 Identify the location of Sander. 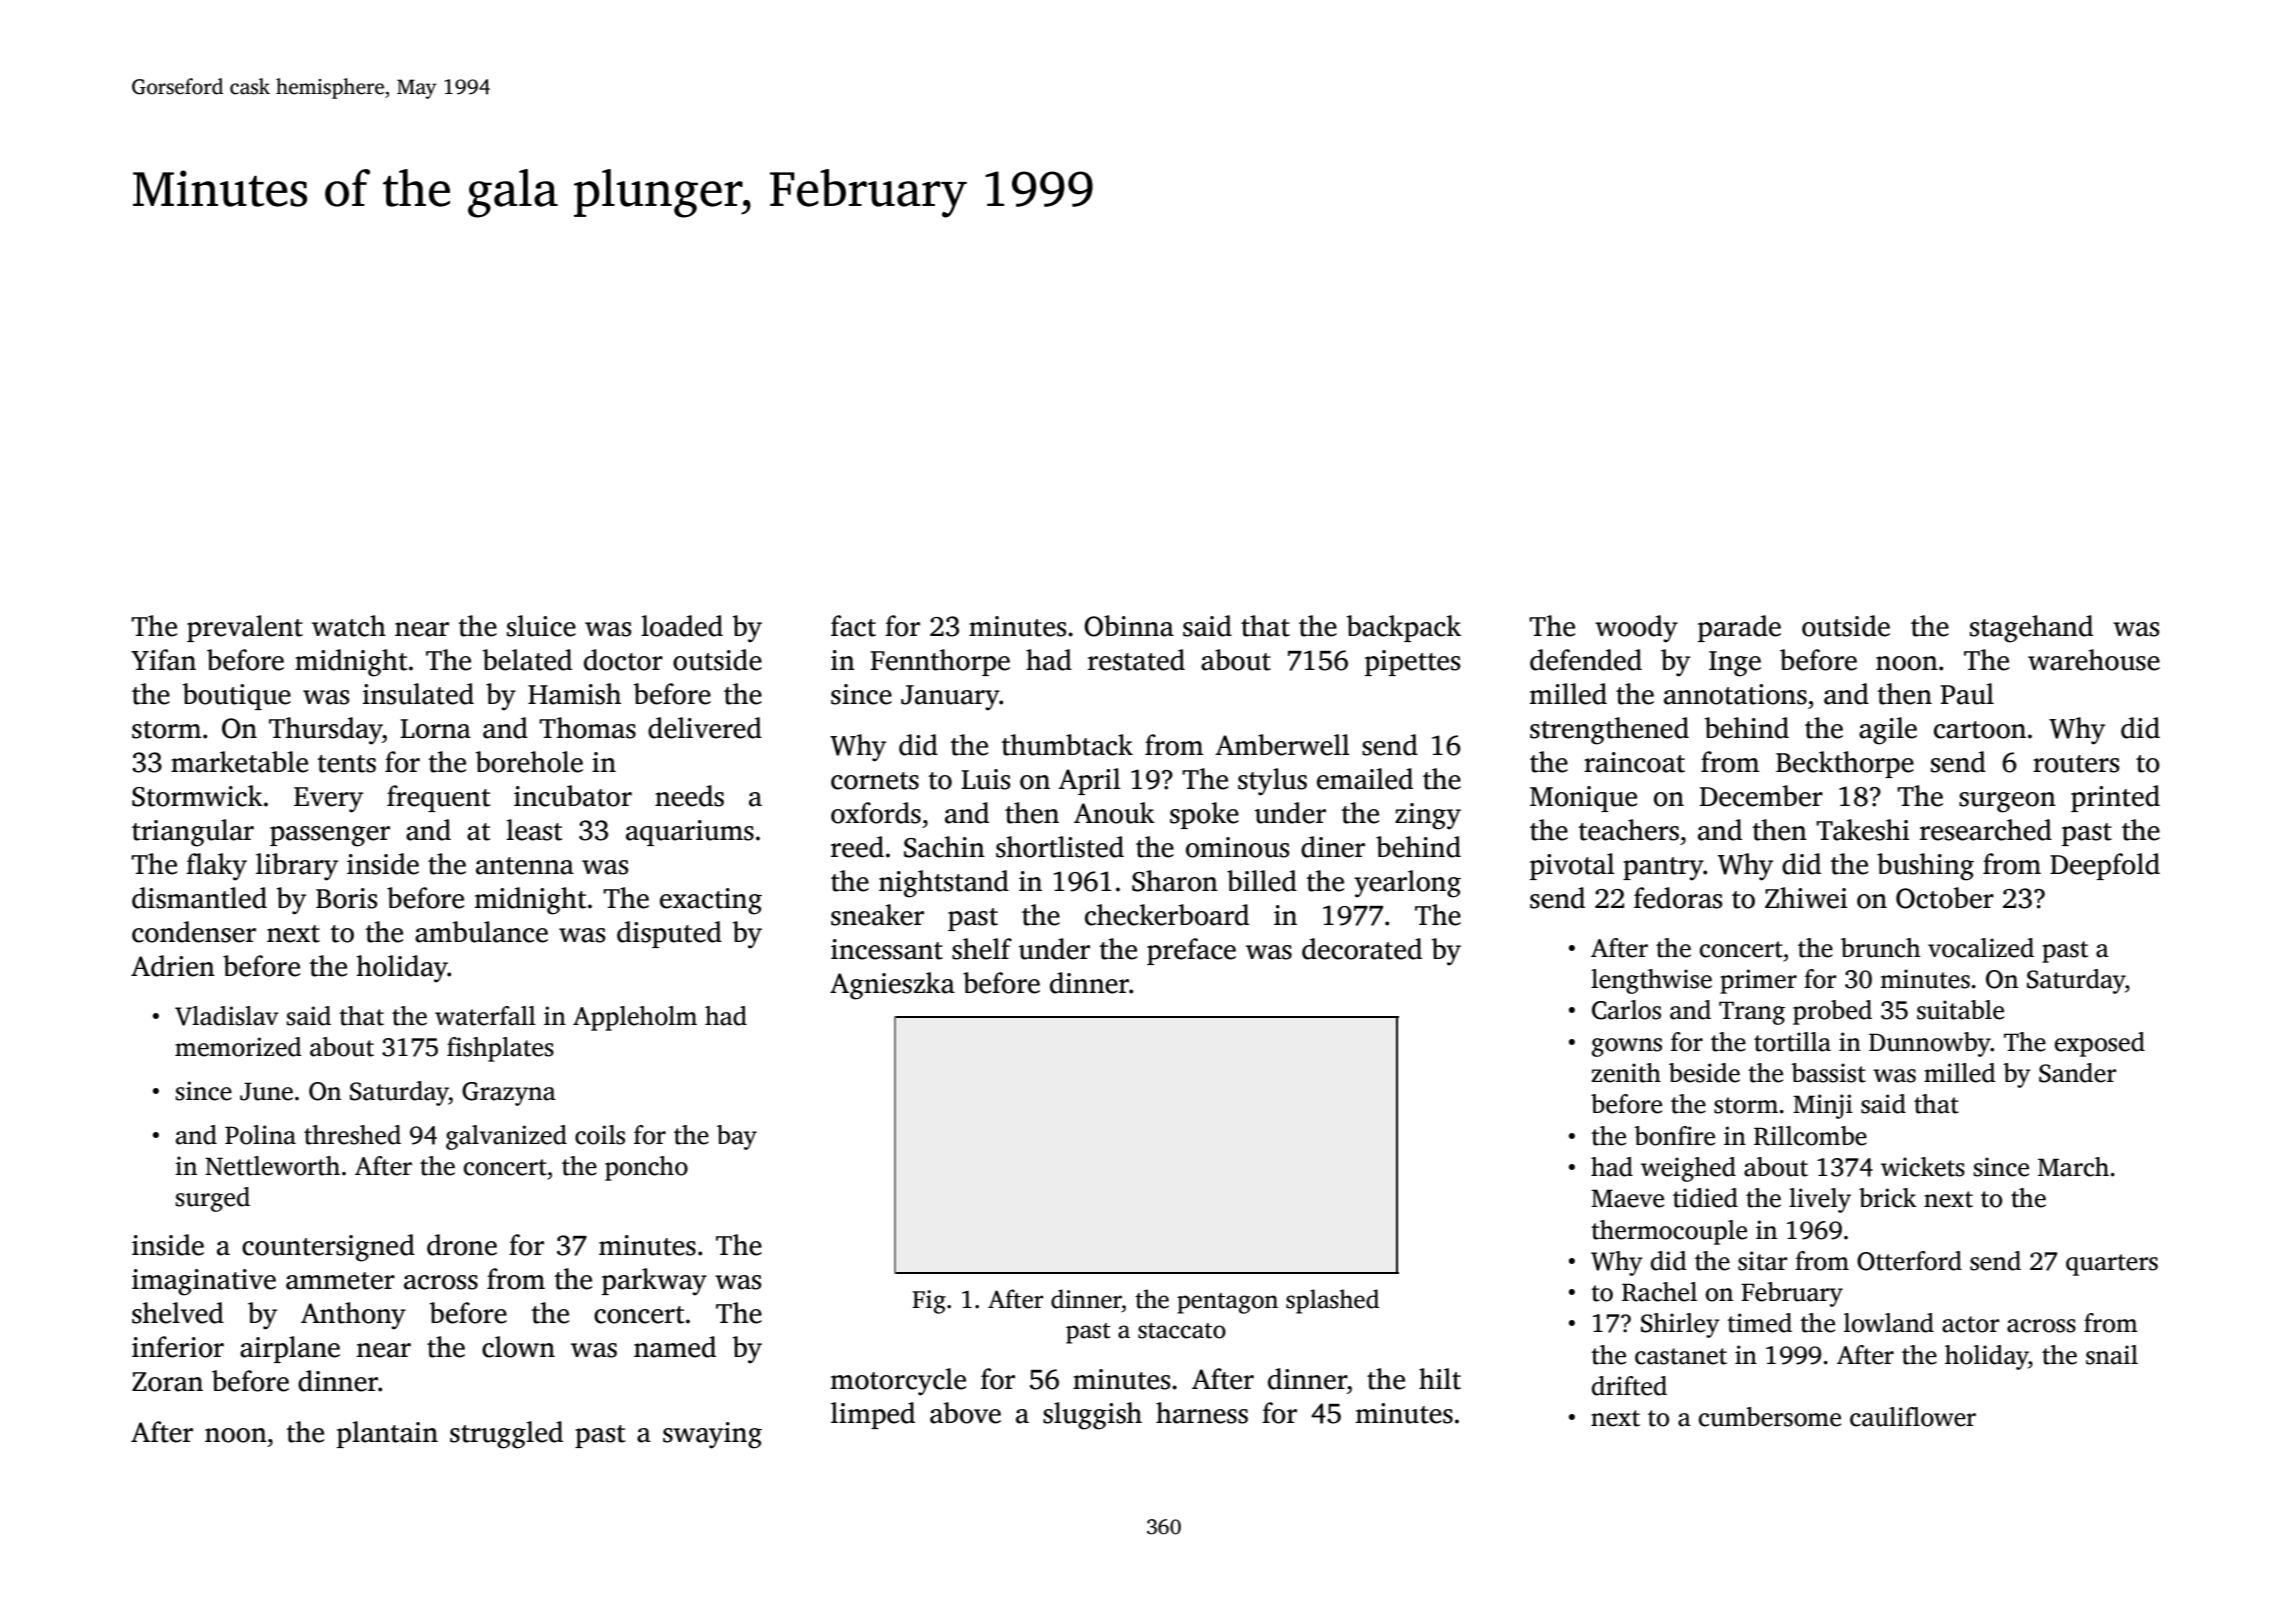
(2077, 1073).
